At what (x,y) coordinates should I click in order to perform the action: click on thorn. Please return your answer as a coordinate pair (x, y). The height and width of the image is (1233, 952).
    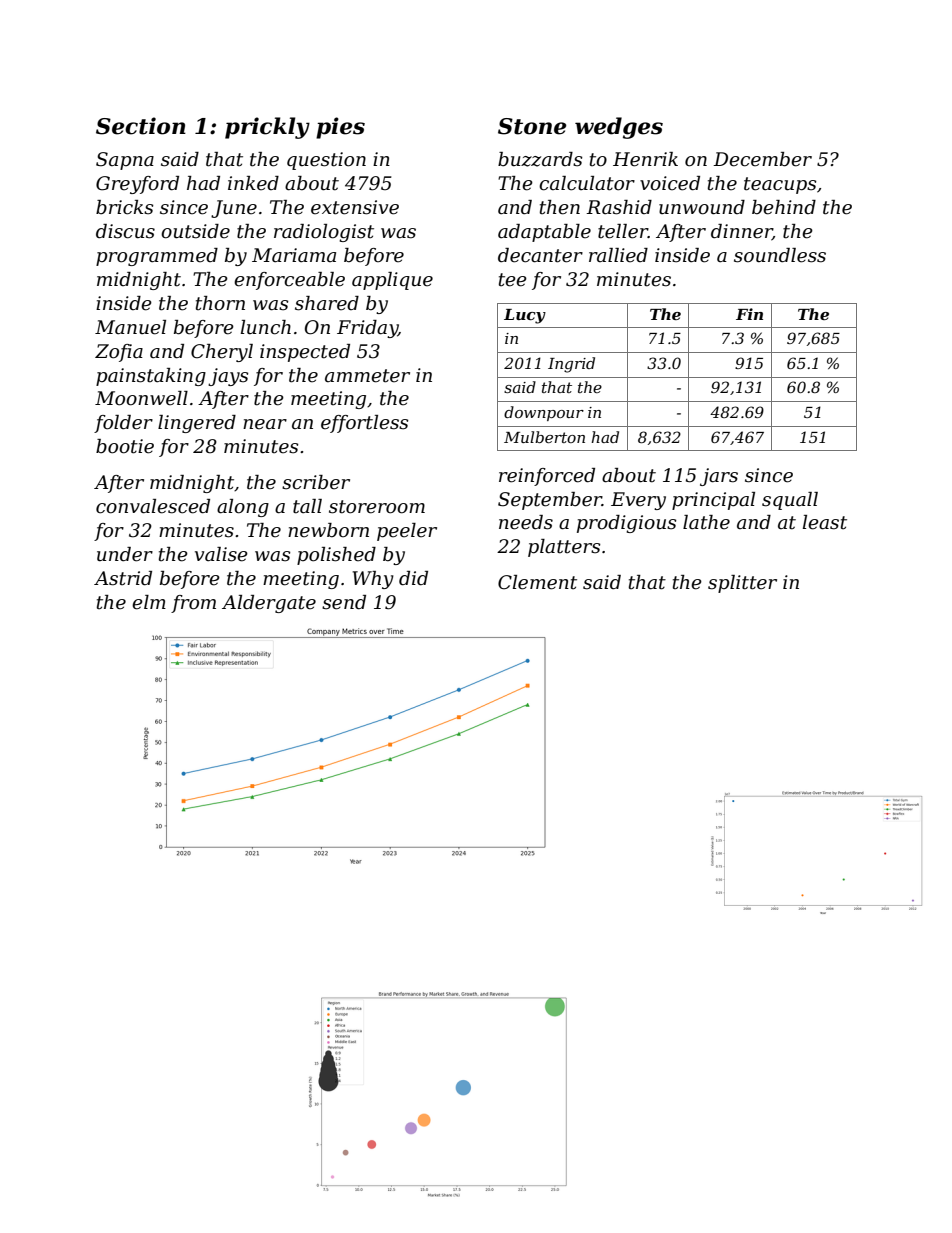
    Looking at the image, I should click on (220, 303).
